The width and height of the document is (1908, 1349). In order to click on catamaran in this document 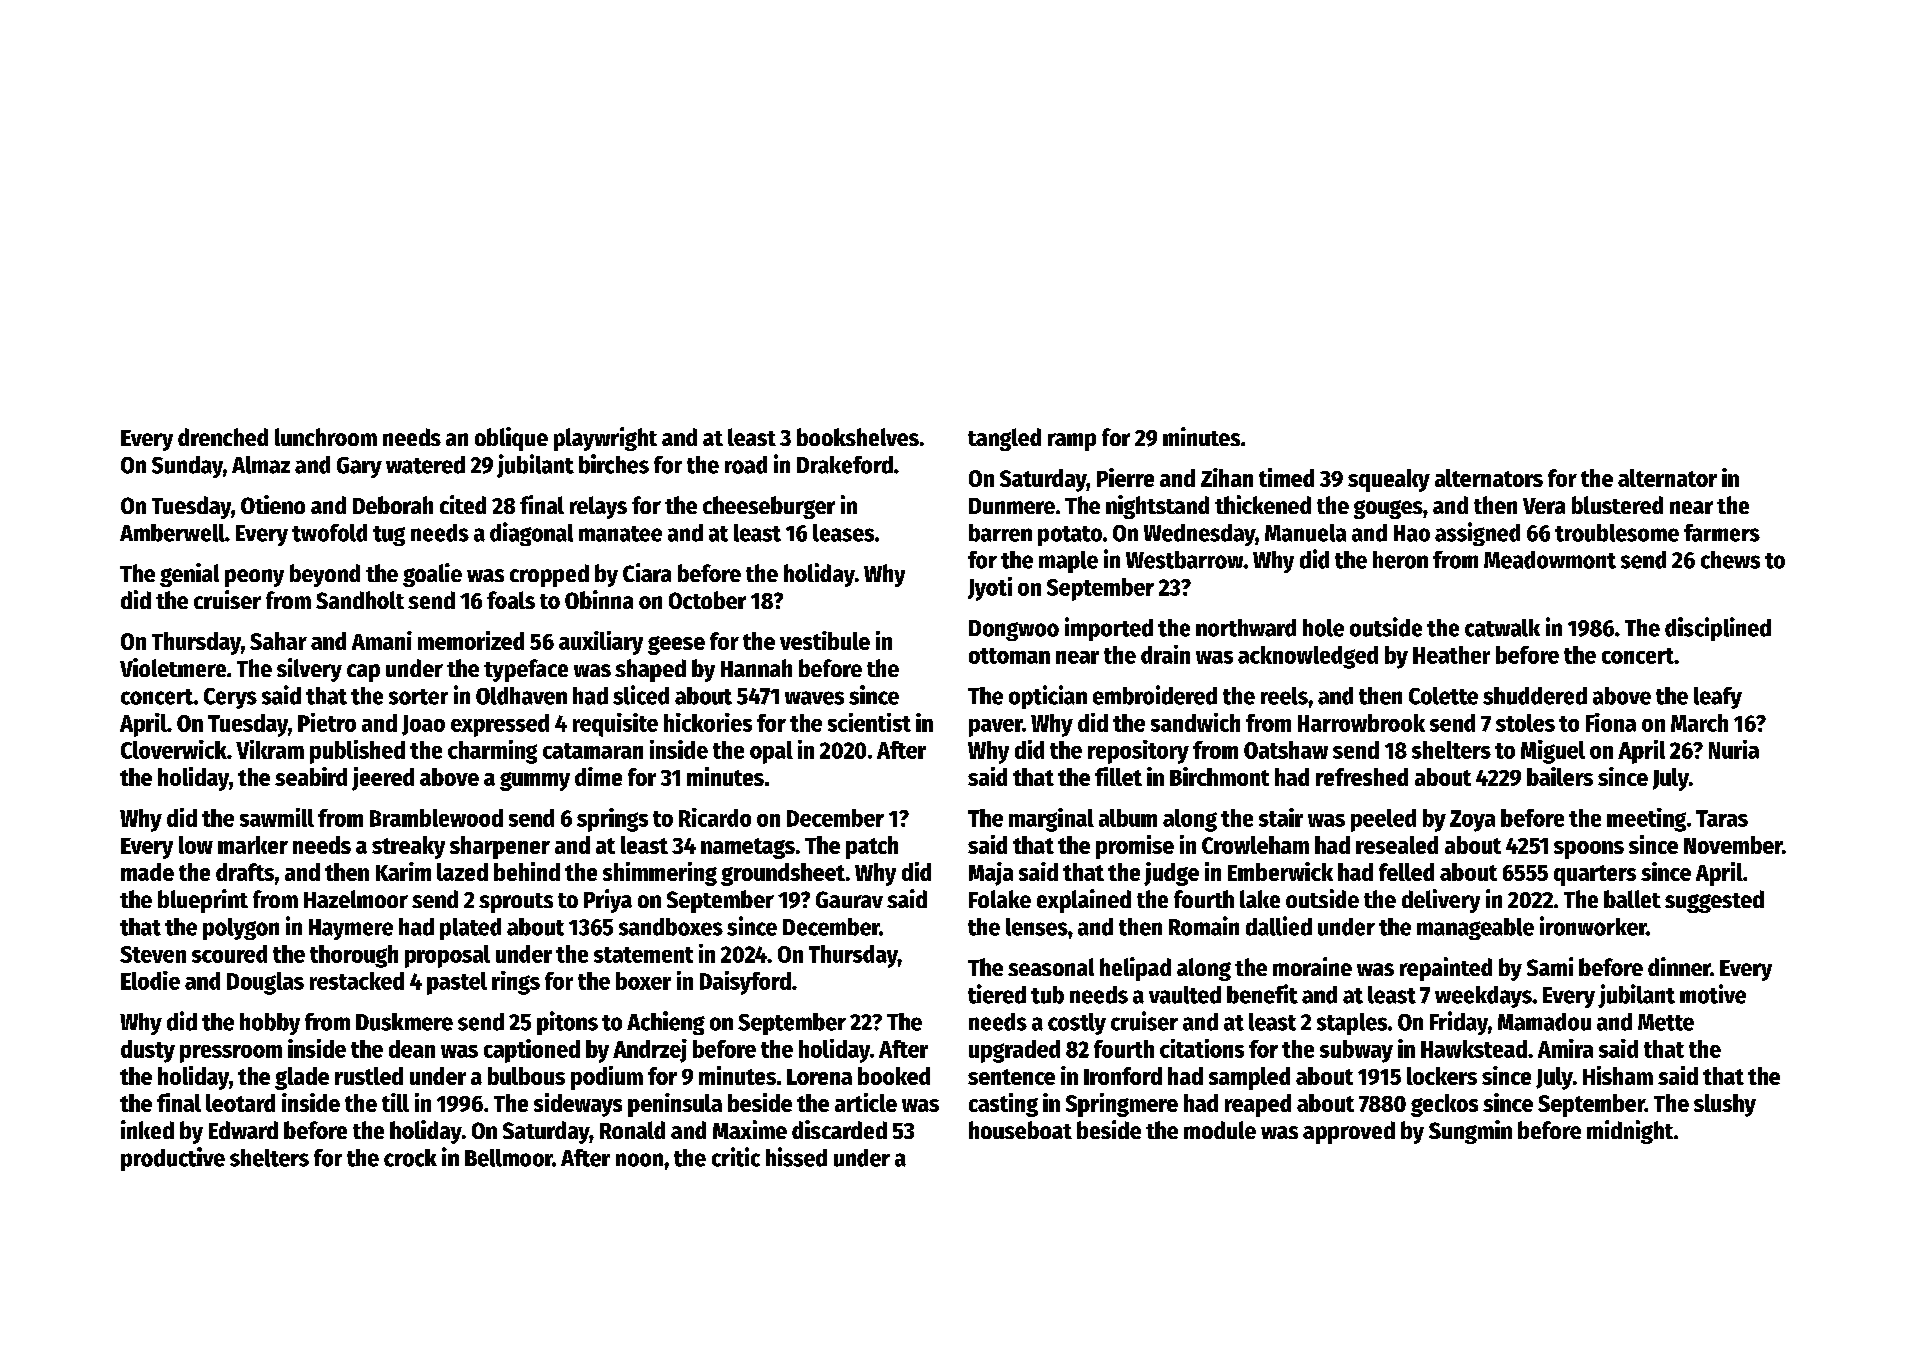, I will do `click(593, 751)`.
